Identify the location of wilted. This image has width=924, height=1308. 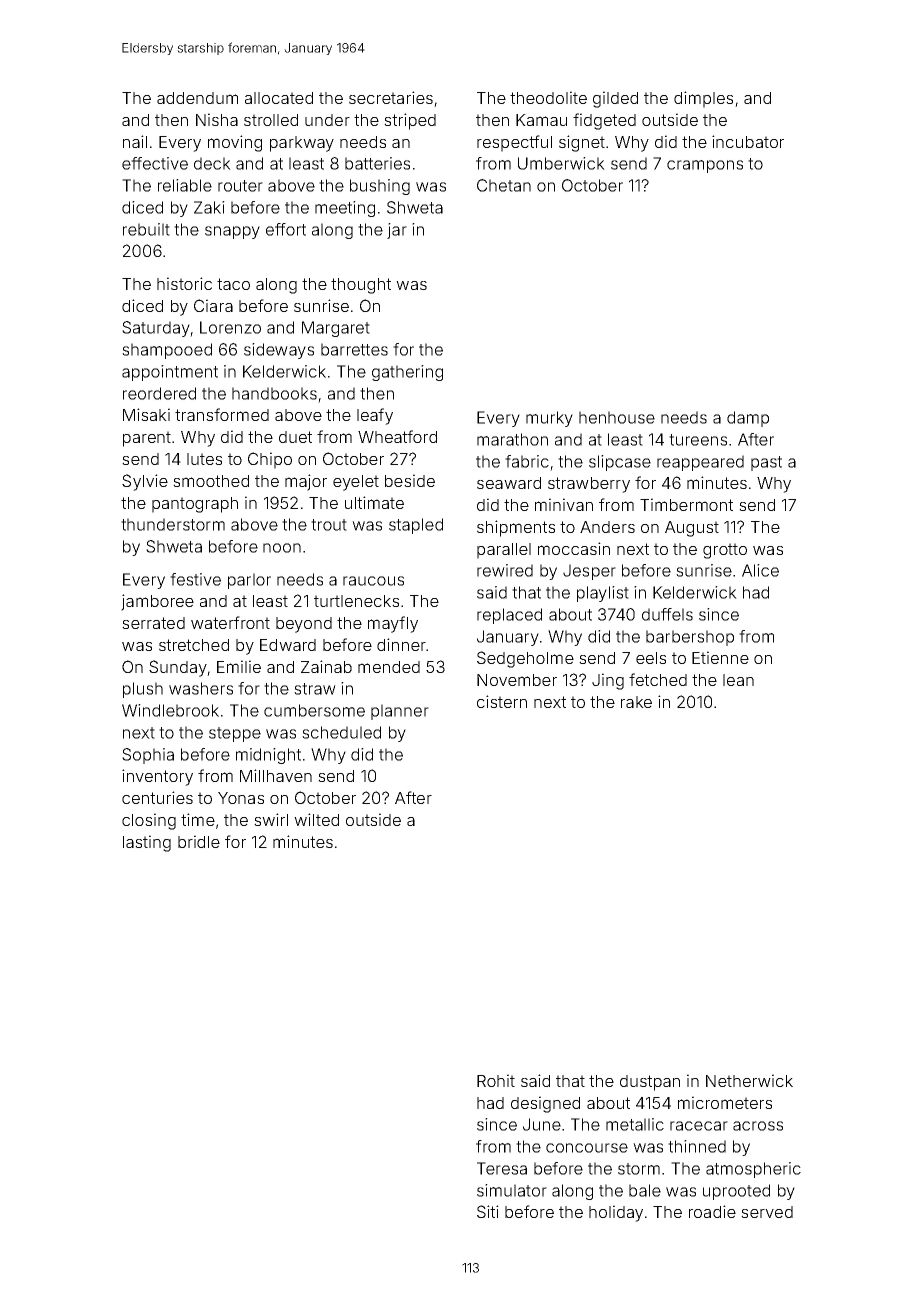
(316, 819).
